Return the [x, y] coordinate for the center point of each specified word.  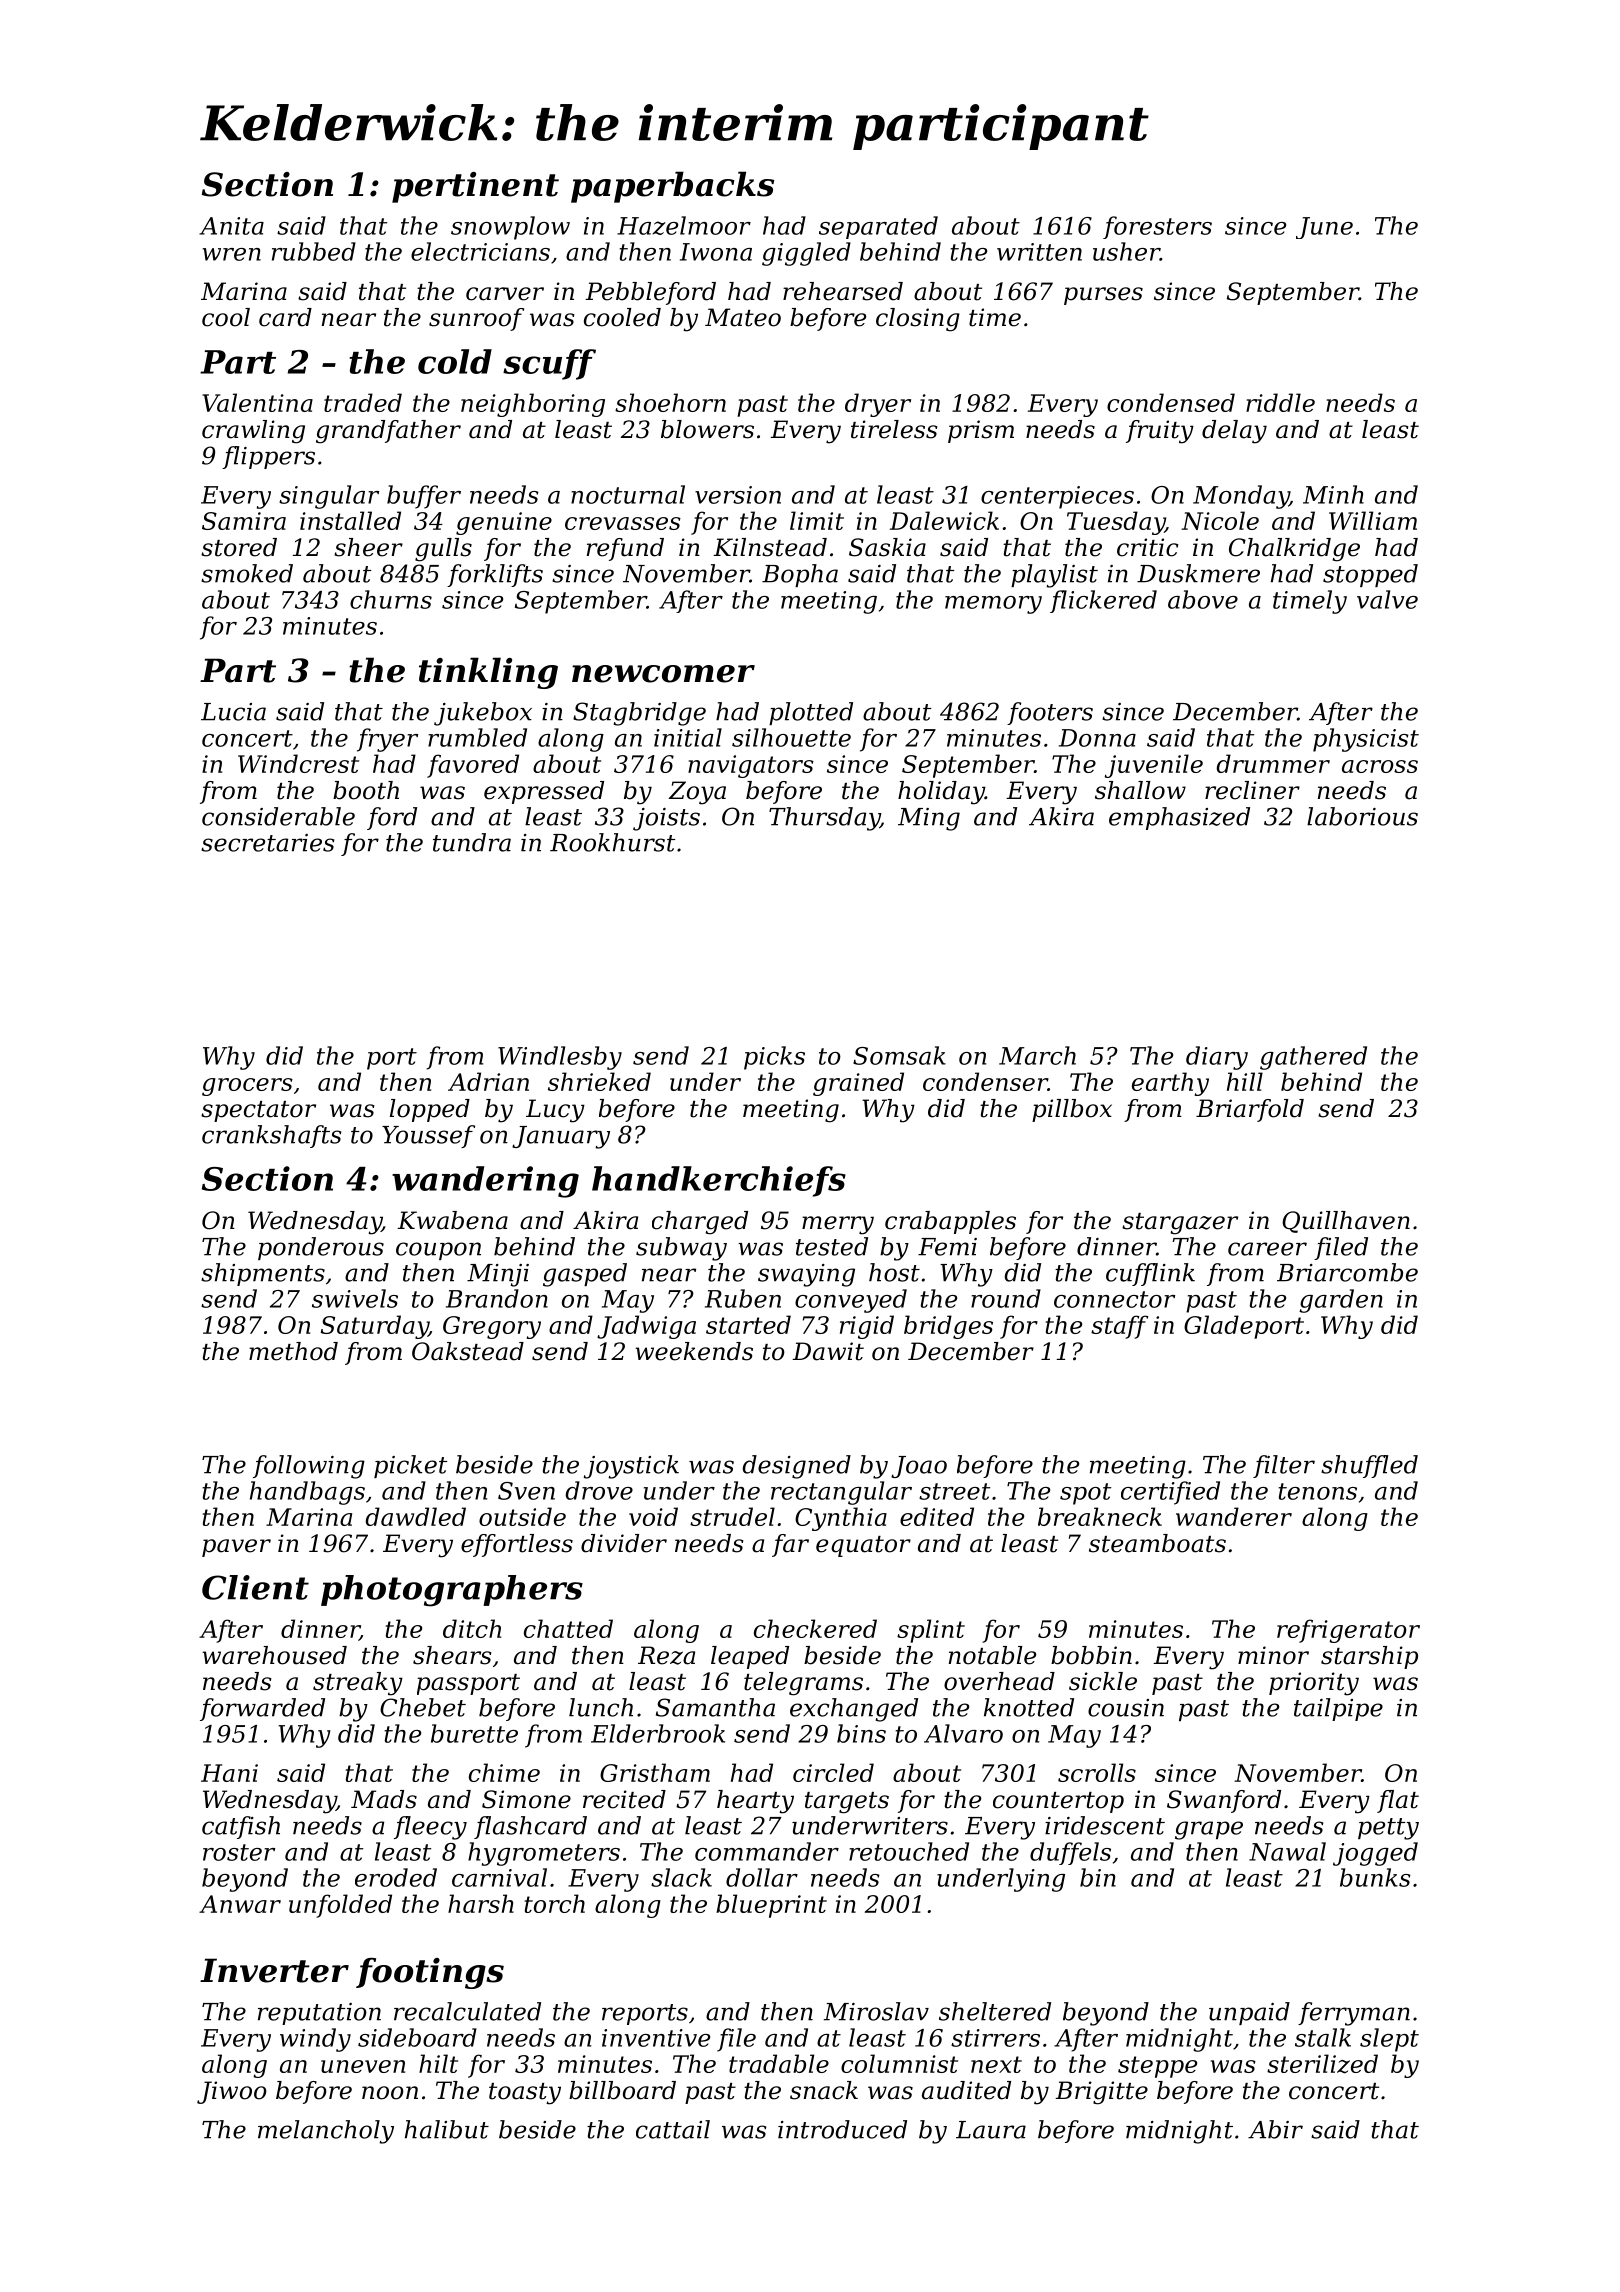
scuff [549, 364]
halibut [447, 2129]
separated [878, 227]
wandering [485, 1182]
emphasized [1179, 818]
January [561, 1137]
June [1324, 228]
